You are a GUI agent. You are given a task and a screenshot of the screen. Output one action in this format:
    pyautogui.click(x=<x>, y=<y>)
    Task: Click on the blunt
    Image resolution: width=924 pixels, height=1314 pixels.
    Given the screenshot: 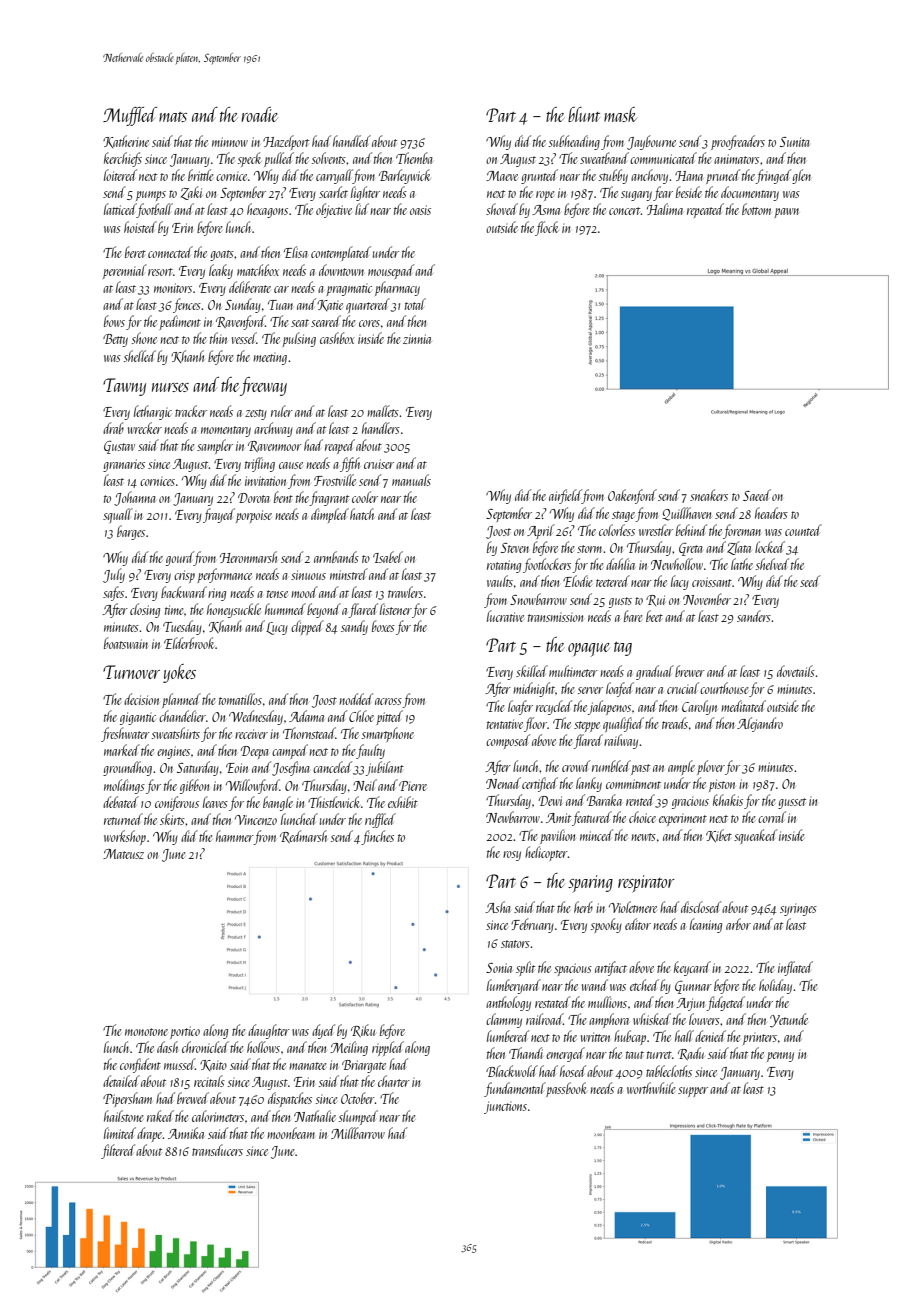 What is the action you would take?
    pyautogui.click(x=584, y=114)
